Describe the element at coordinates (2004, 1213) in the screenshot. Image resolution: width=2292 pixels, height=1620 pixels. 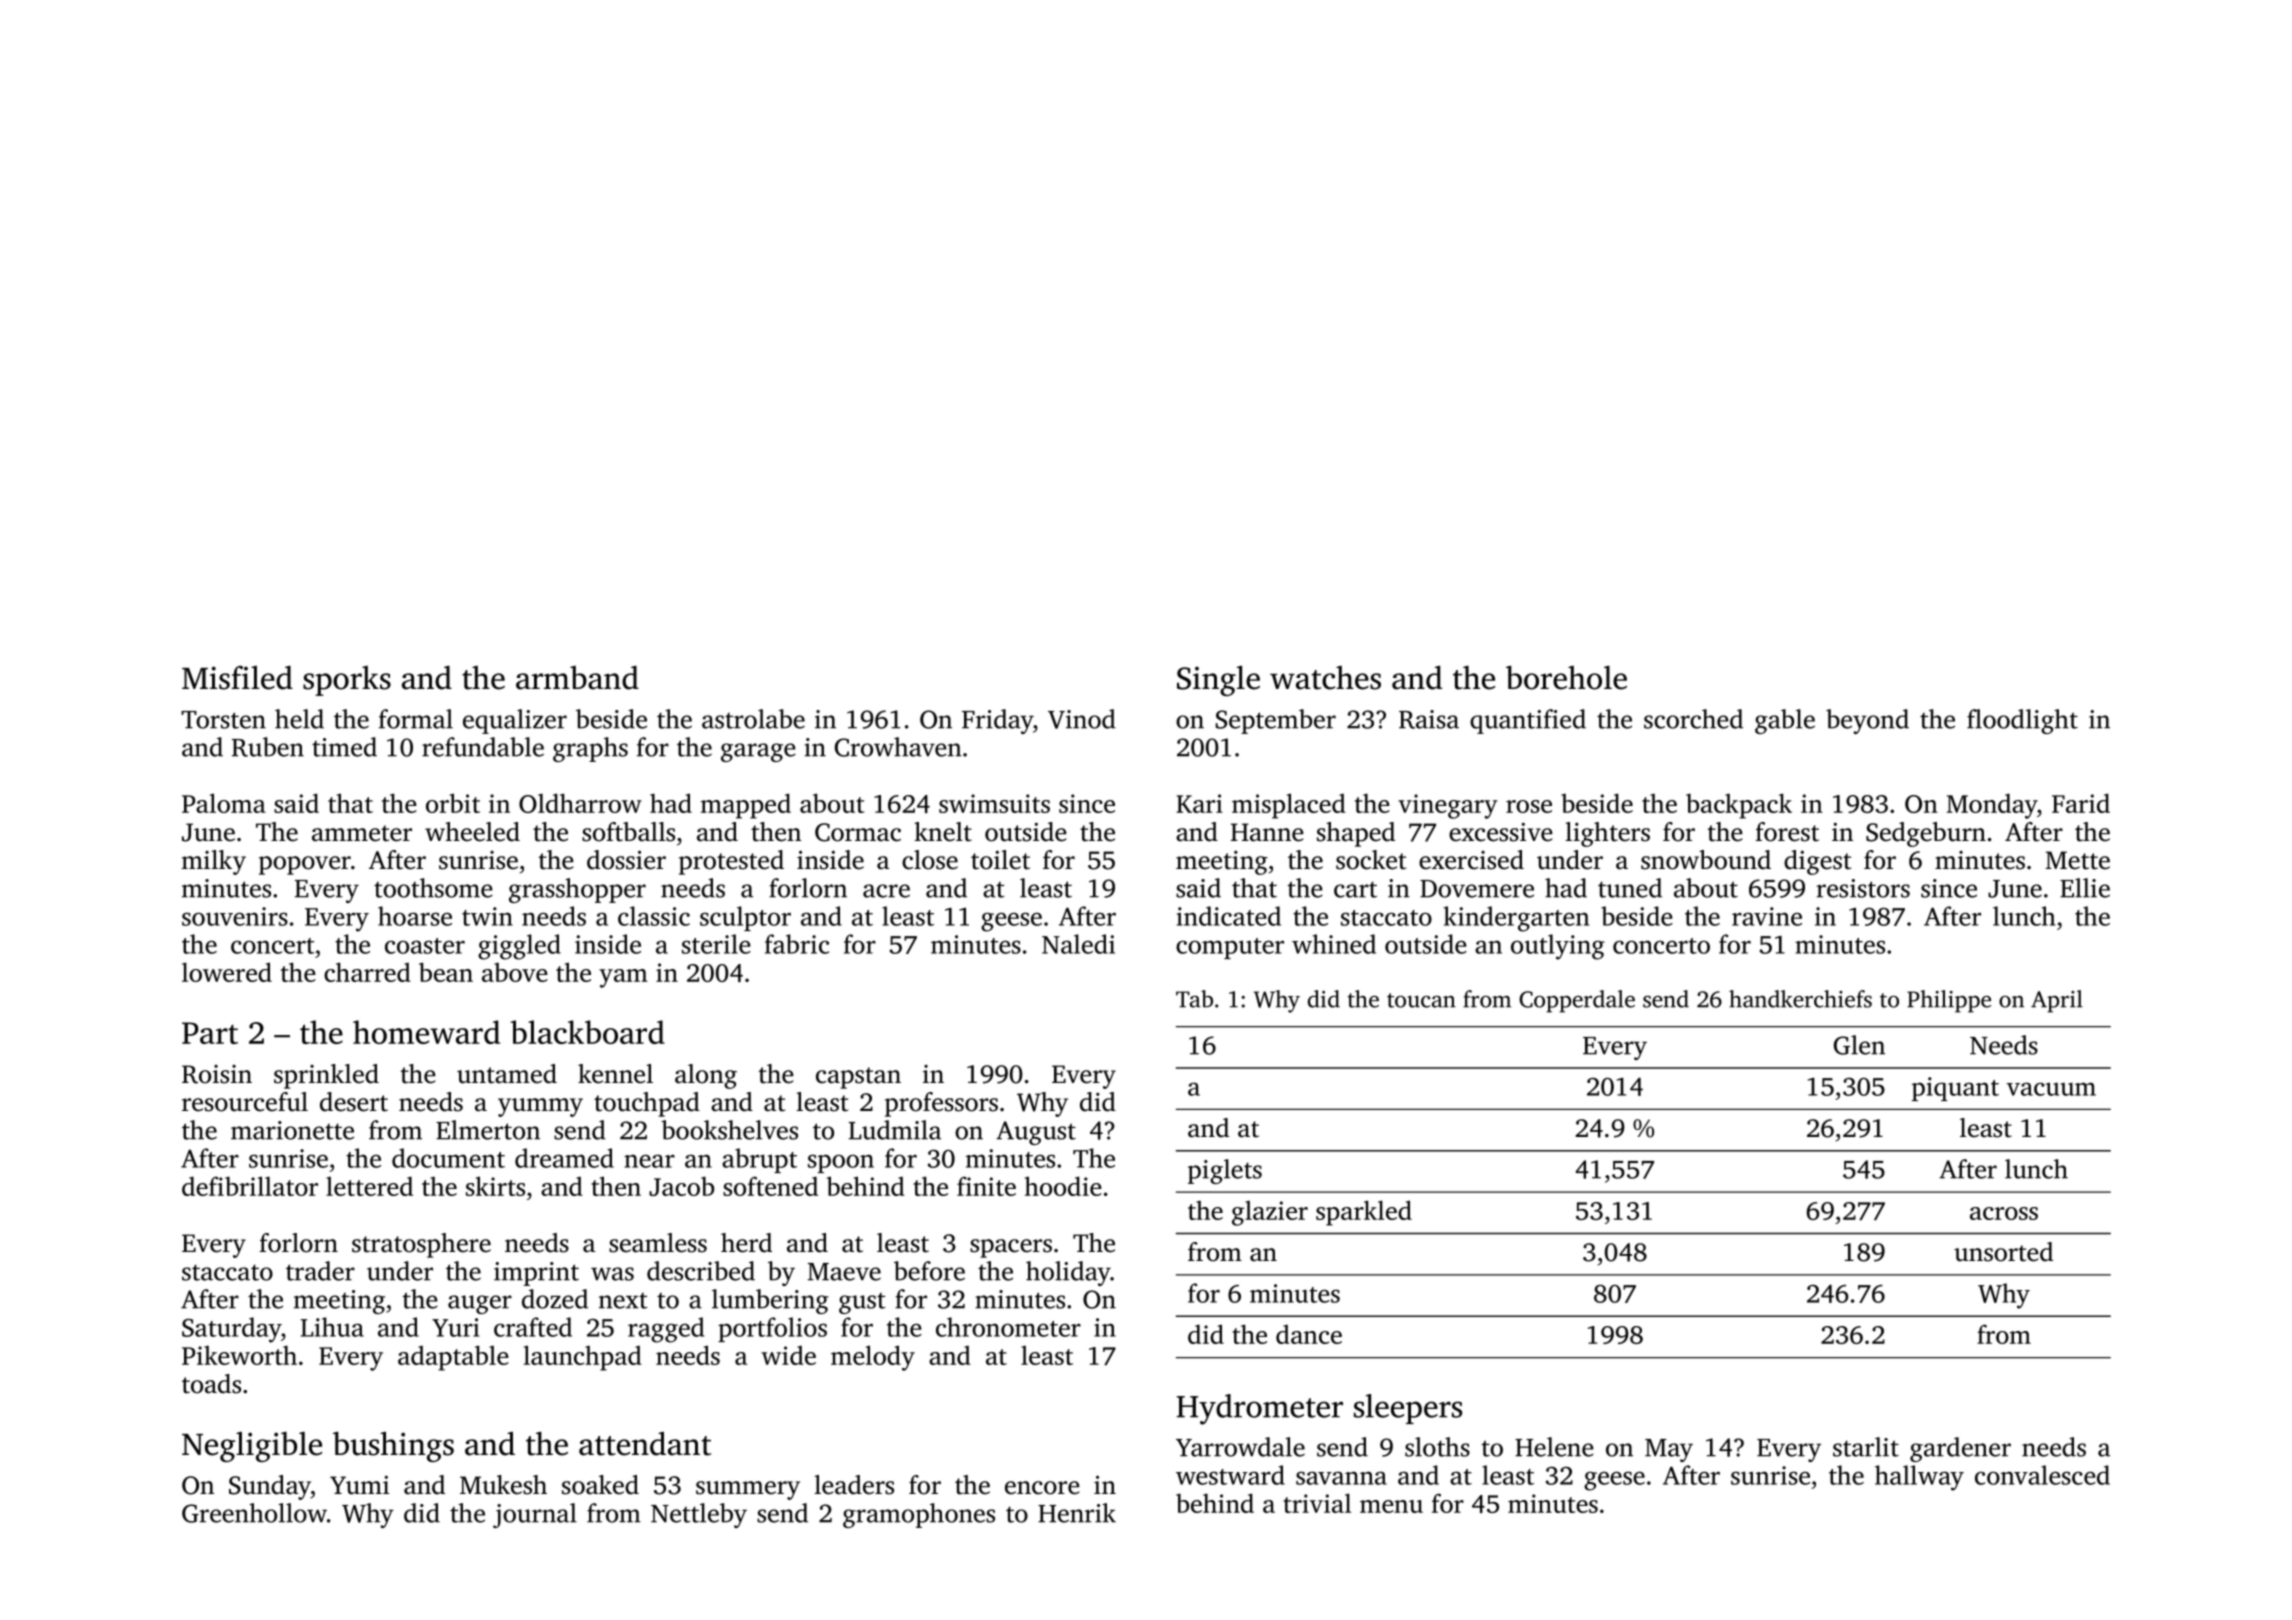
I see `across` at that location.
